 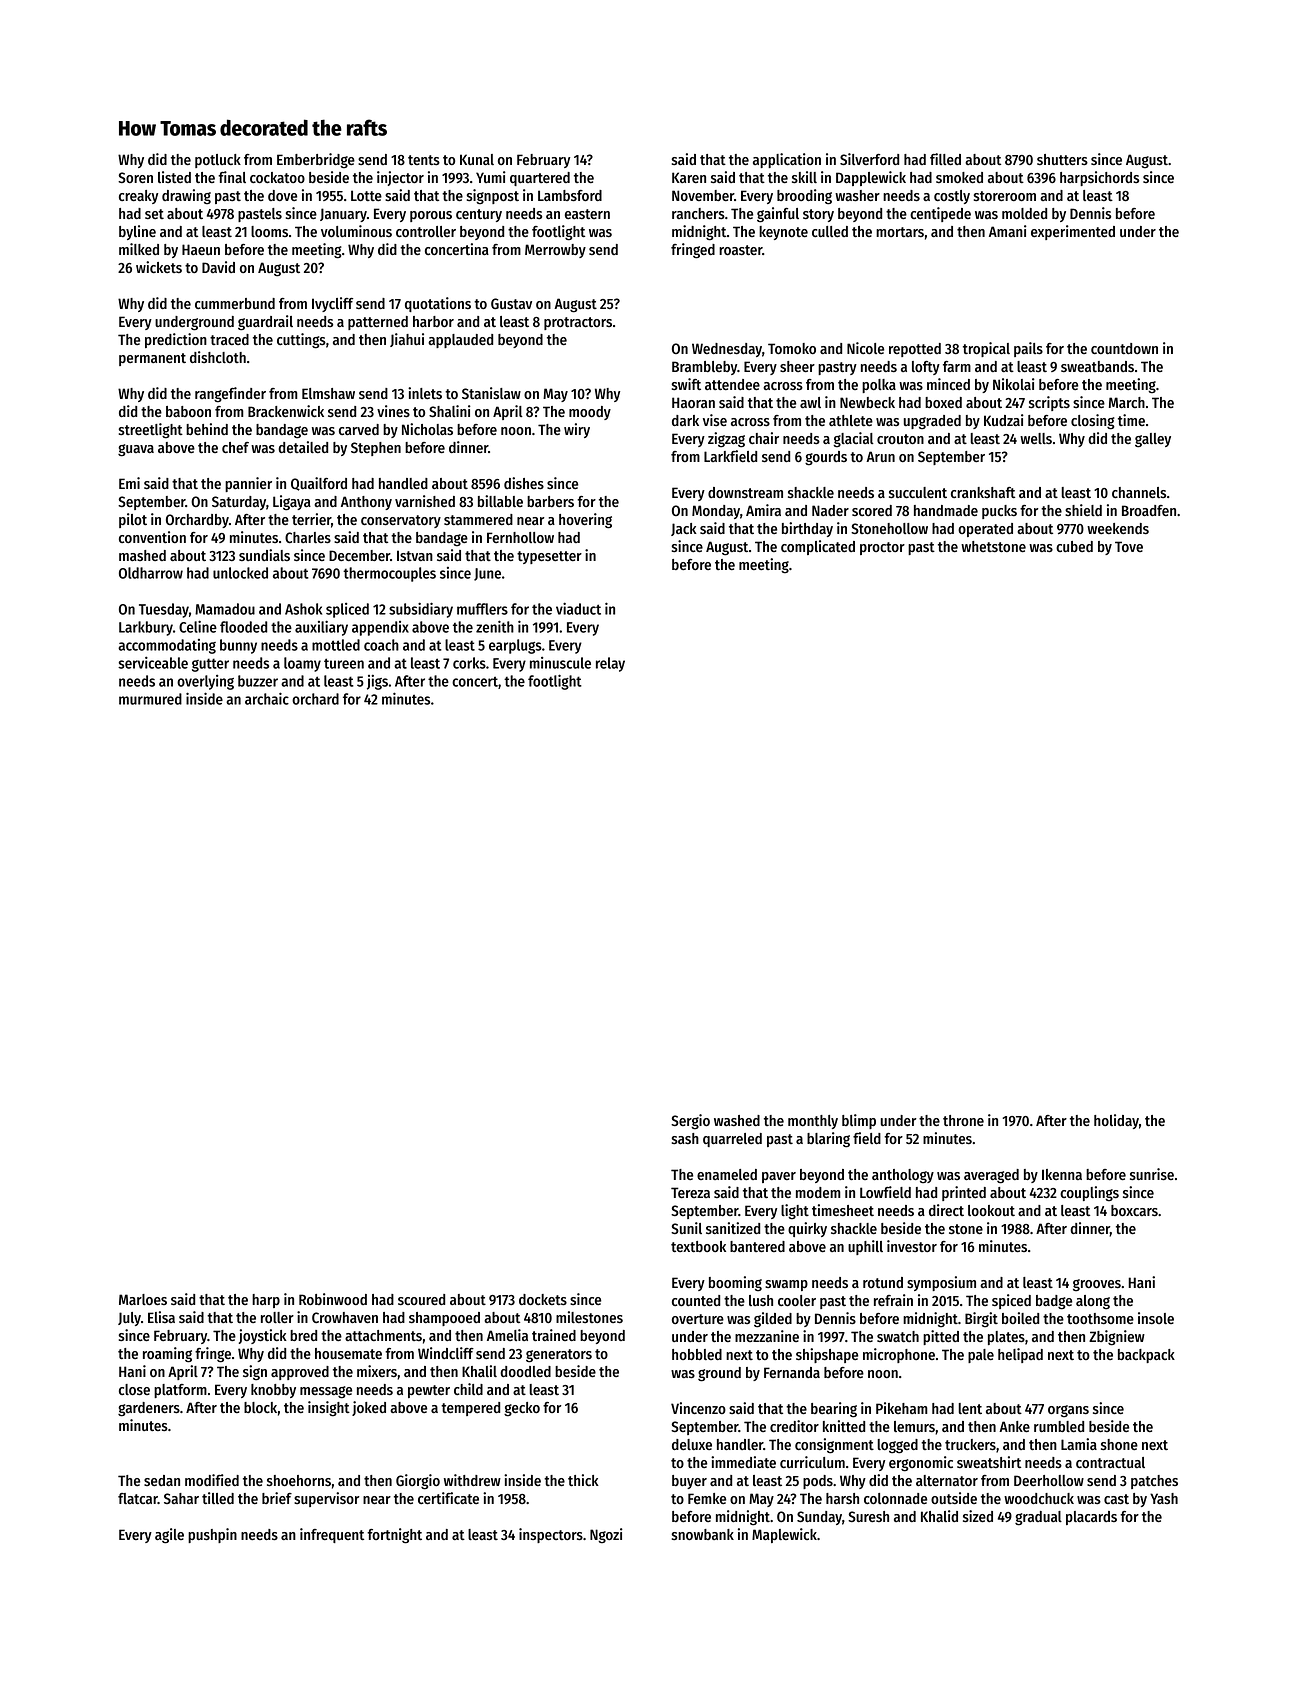 What do you see at coordinates (316, 161) in the screenshot?
I see `Emberbridge` at bounding box center [316, 161].
